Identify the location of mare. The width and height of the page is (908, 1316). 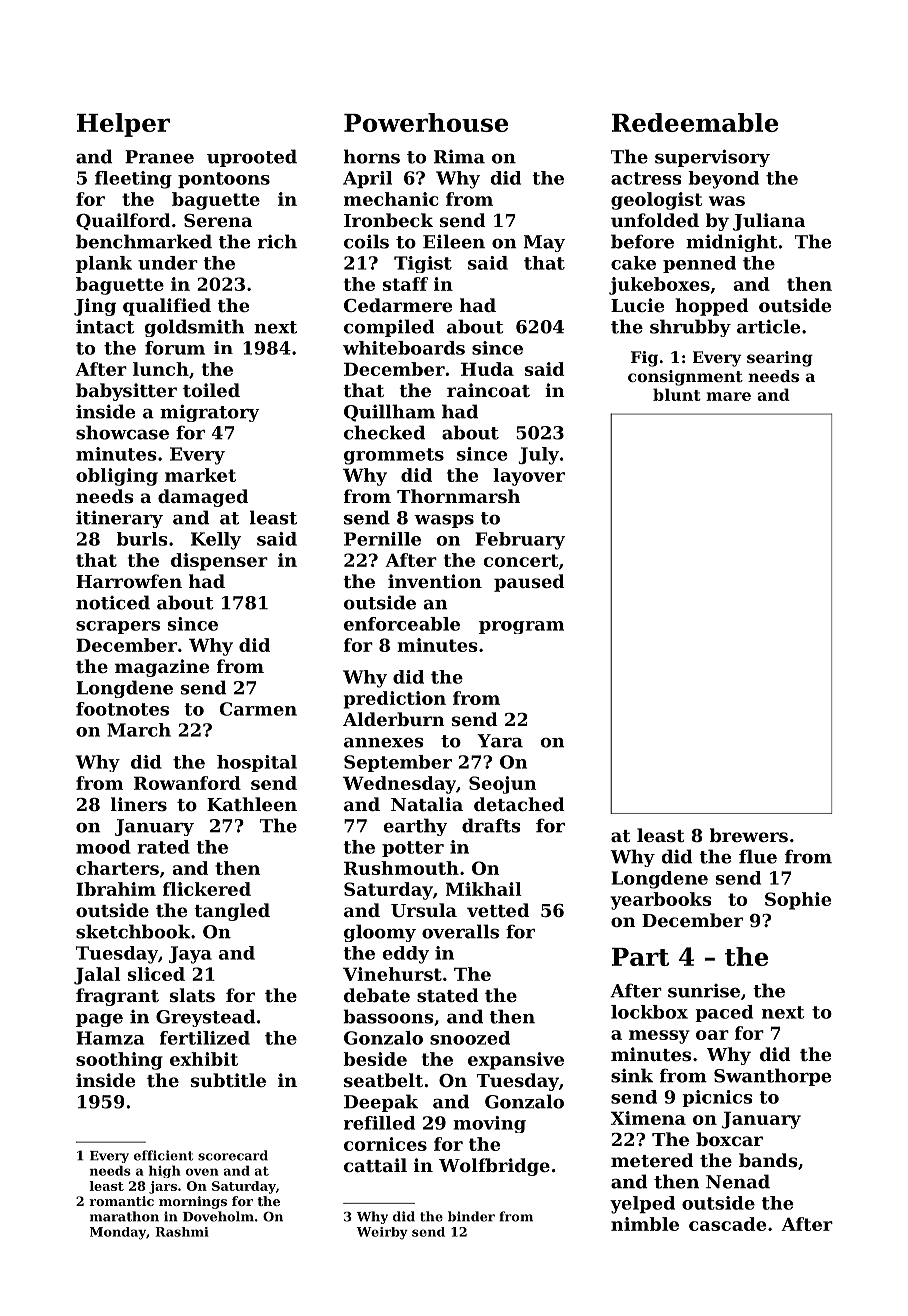
(728, 396).
